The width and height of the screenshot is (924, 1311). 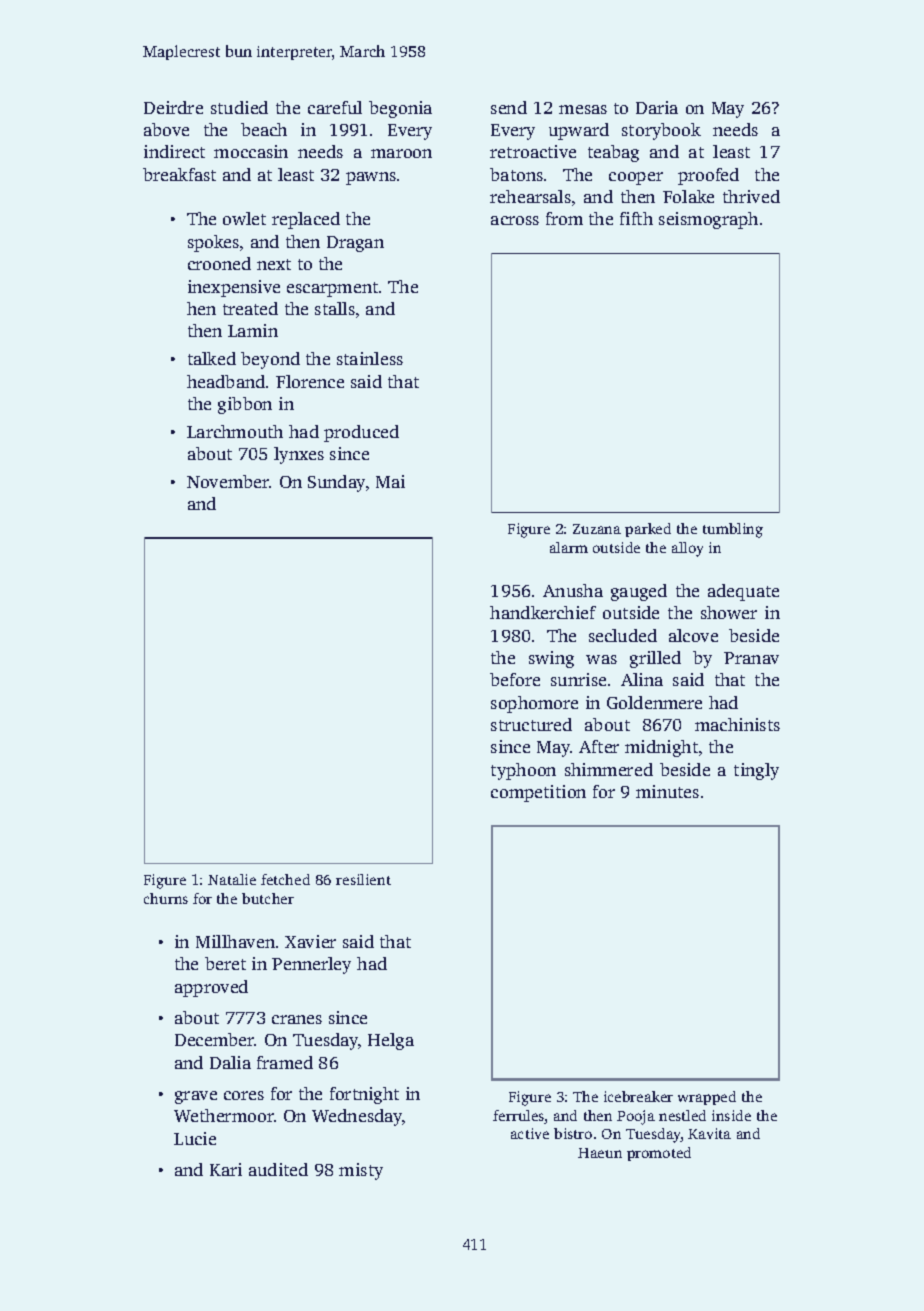 What do you see at coordinates (235, 431) in the screenshot?
I see `Larchmouth` at bounding box center [235, 431].
